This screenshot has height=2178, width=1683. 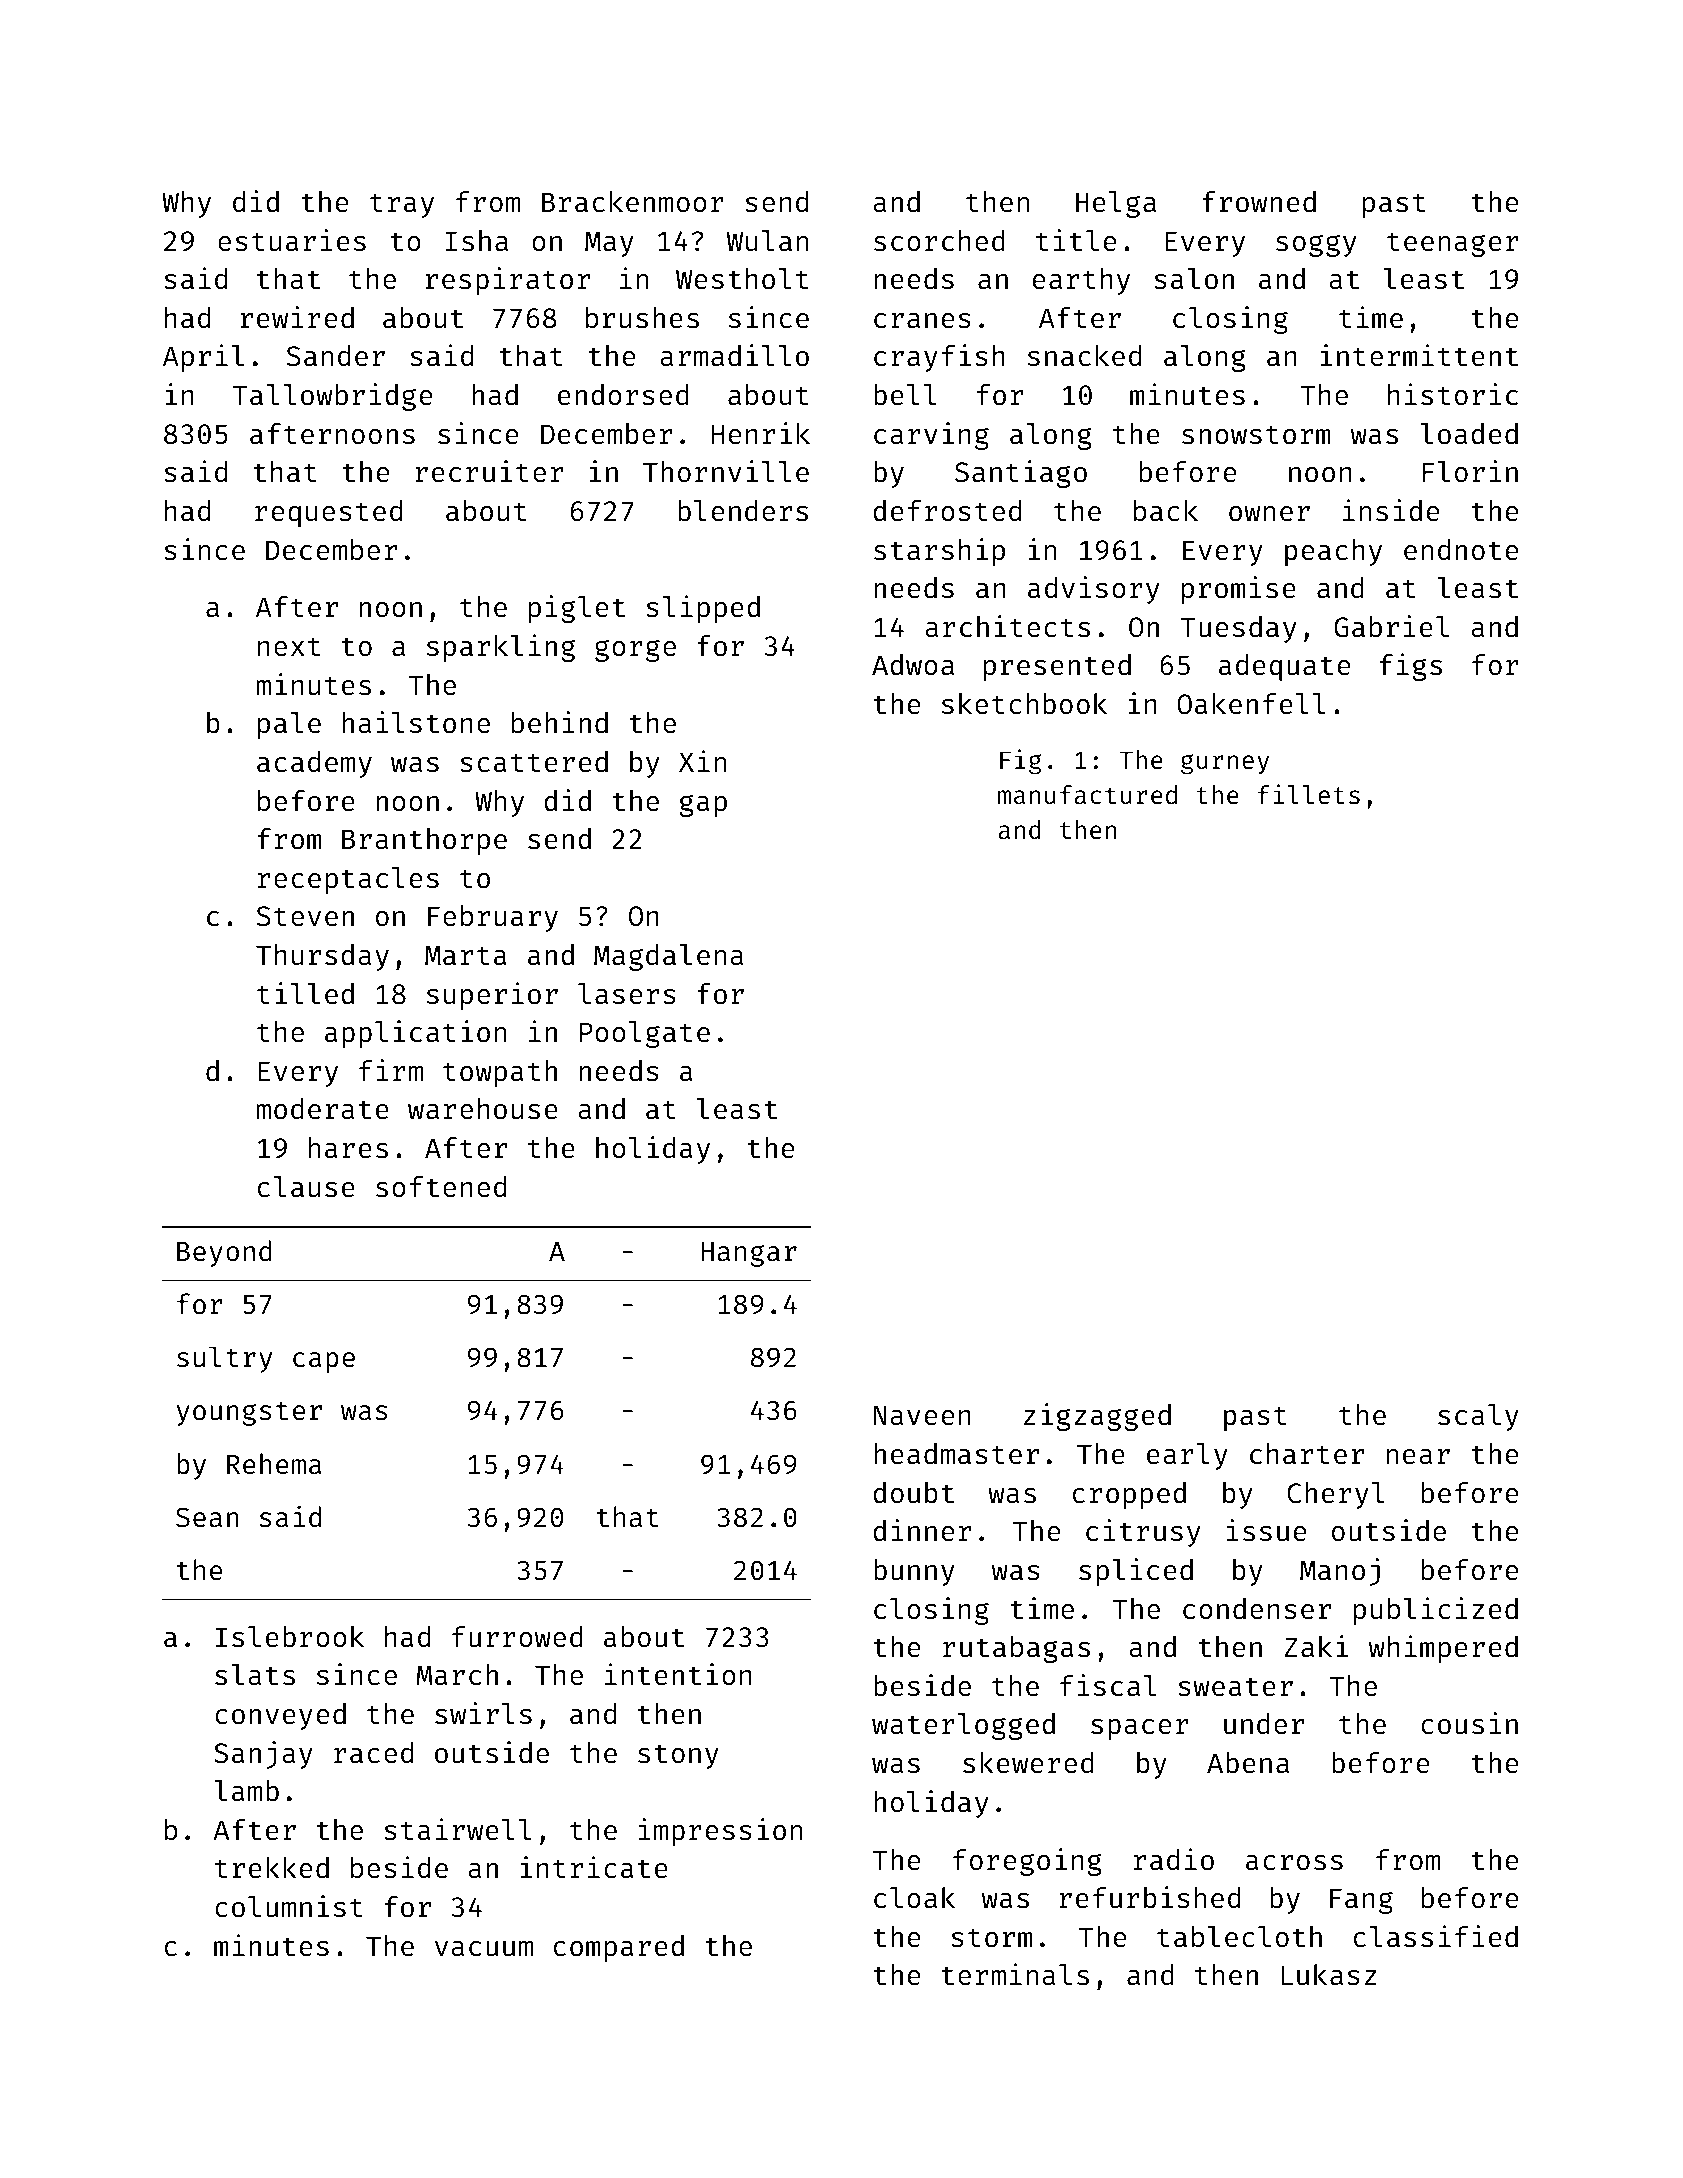 What do you see at coordinates (619, 1948) in the screenshot?
I see `compared` at bounding box center [619, 1948].
